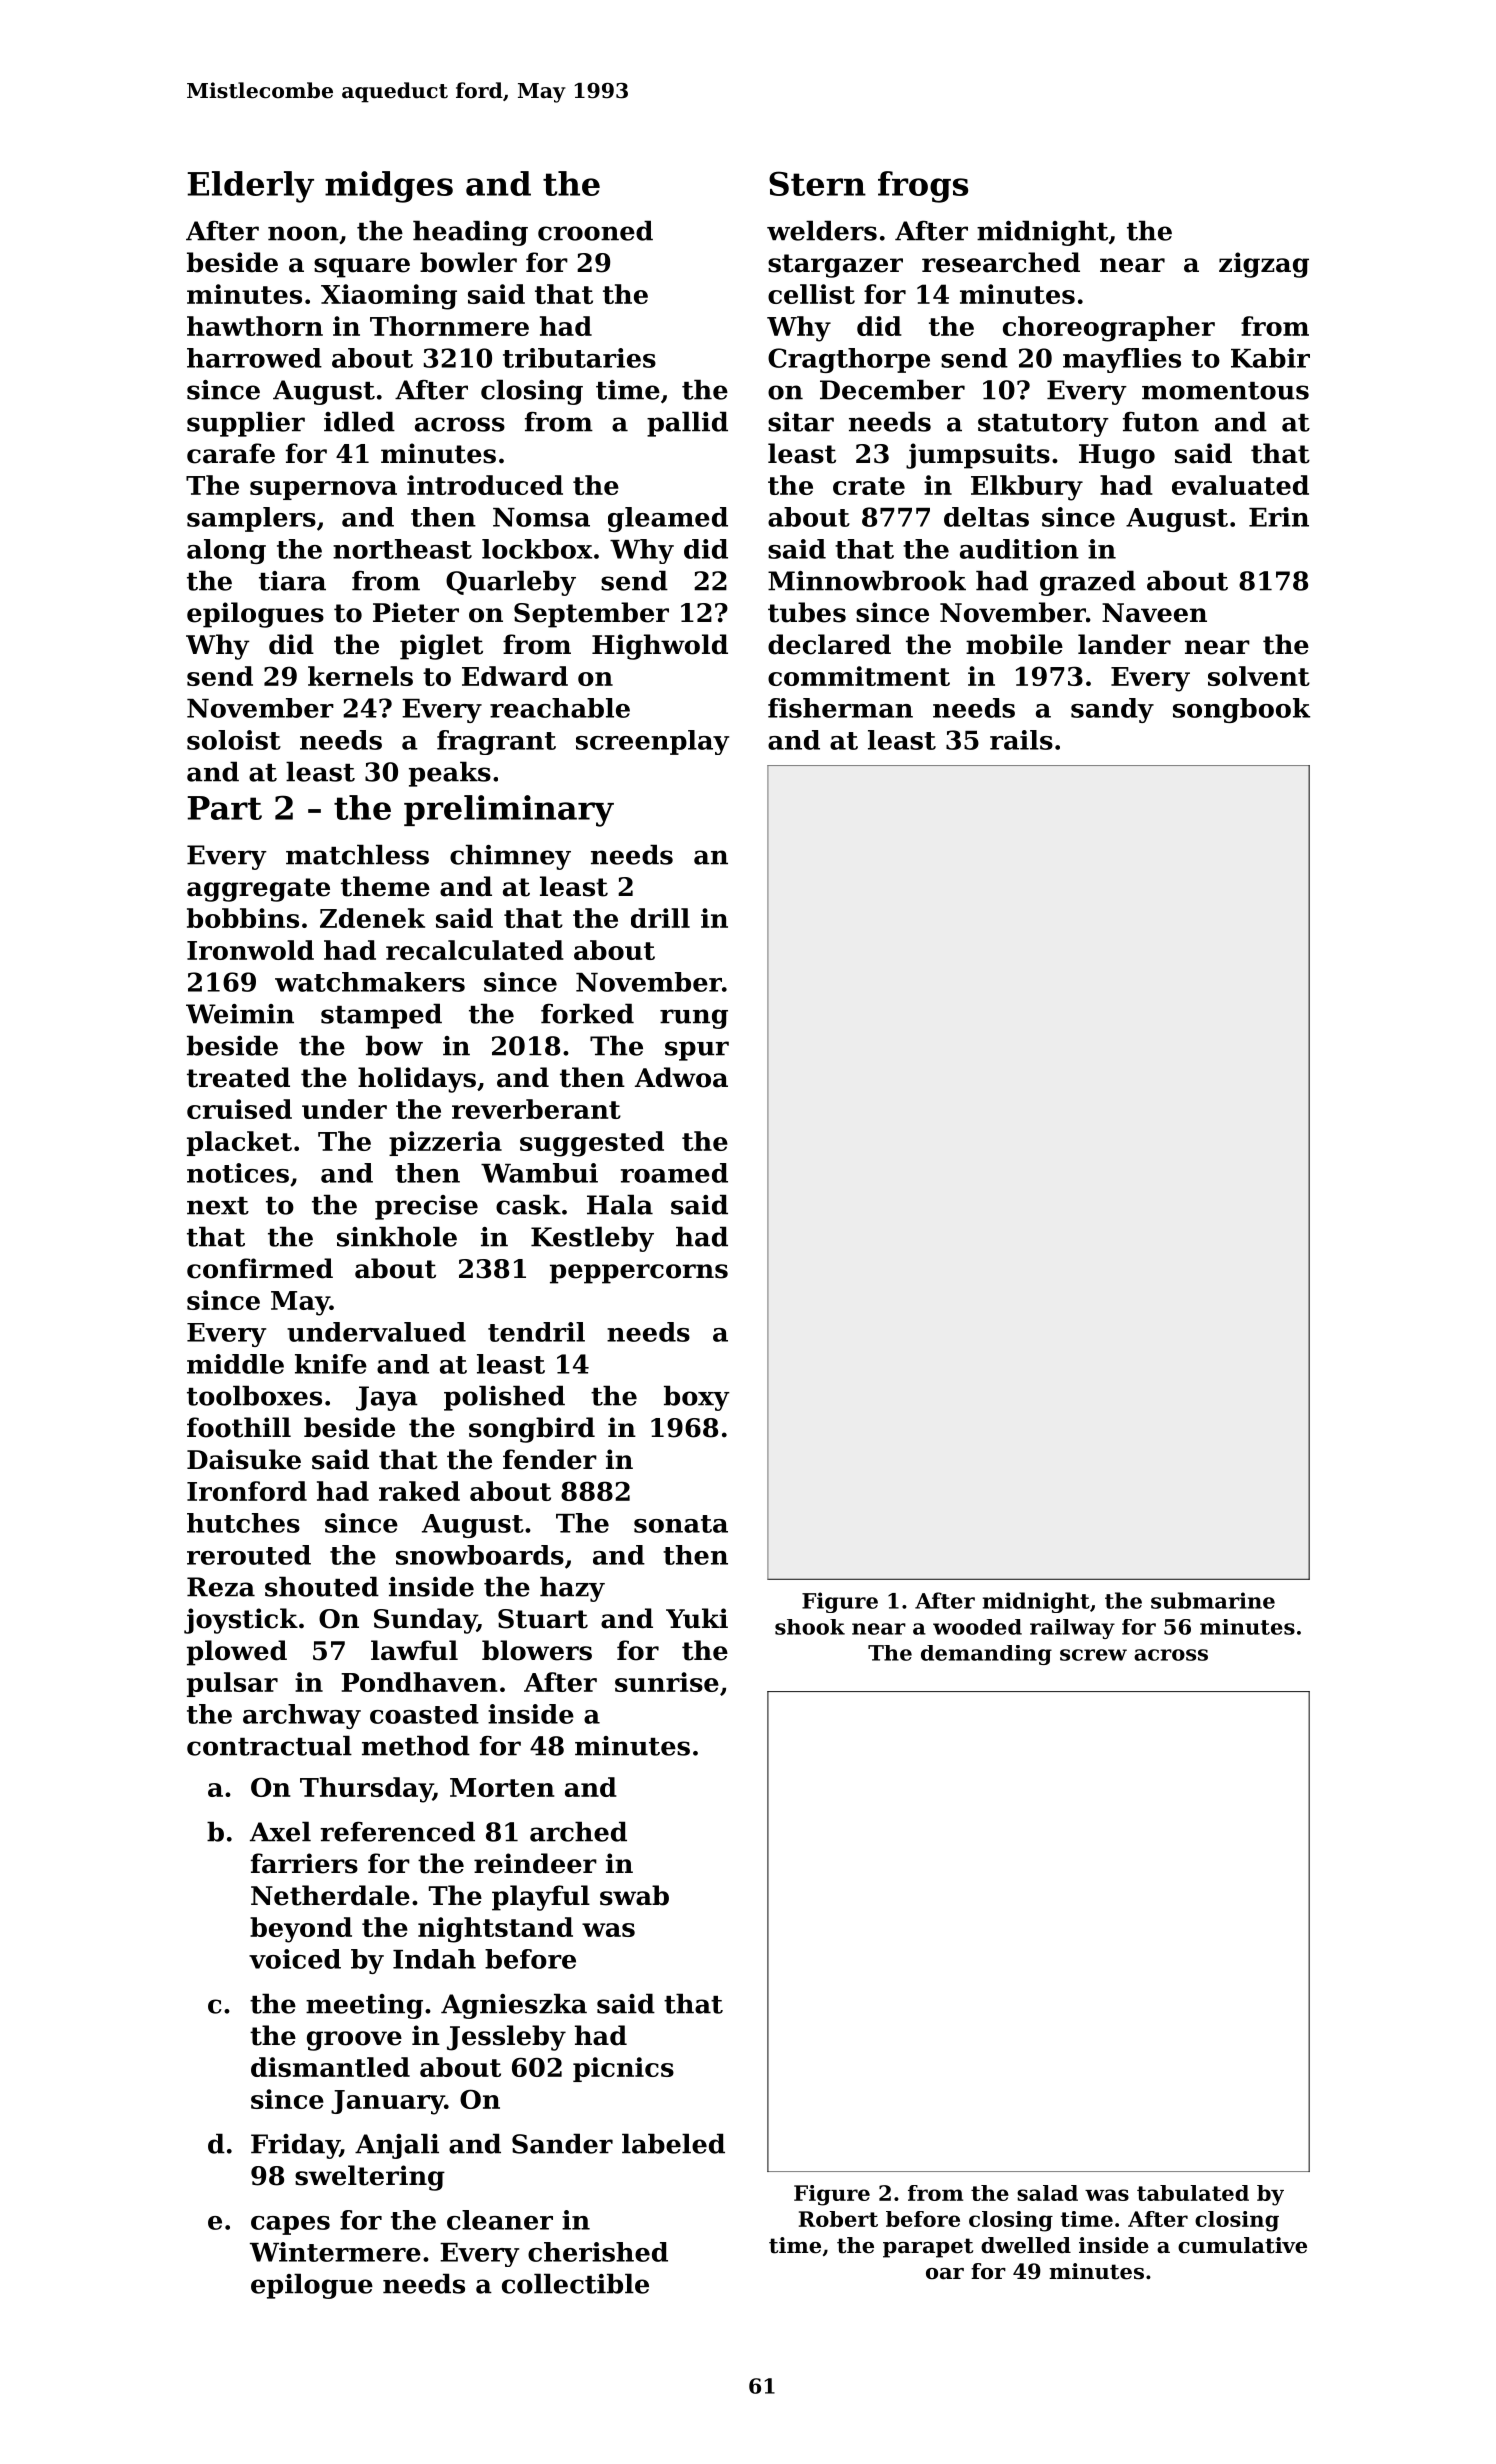 The image size is (1496, 2464). What do you see at coordinates (923, 187) in the screenshot?
I see `frogs` at bounding box center [923, 187].
